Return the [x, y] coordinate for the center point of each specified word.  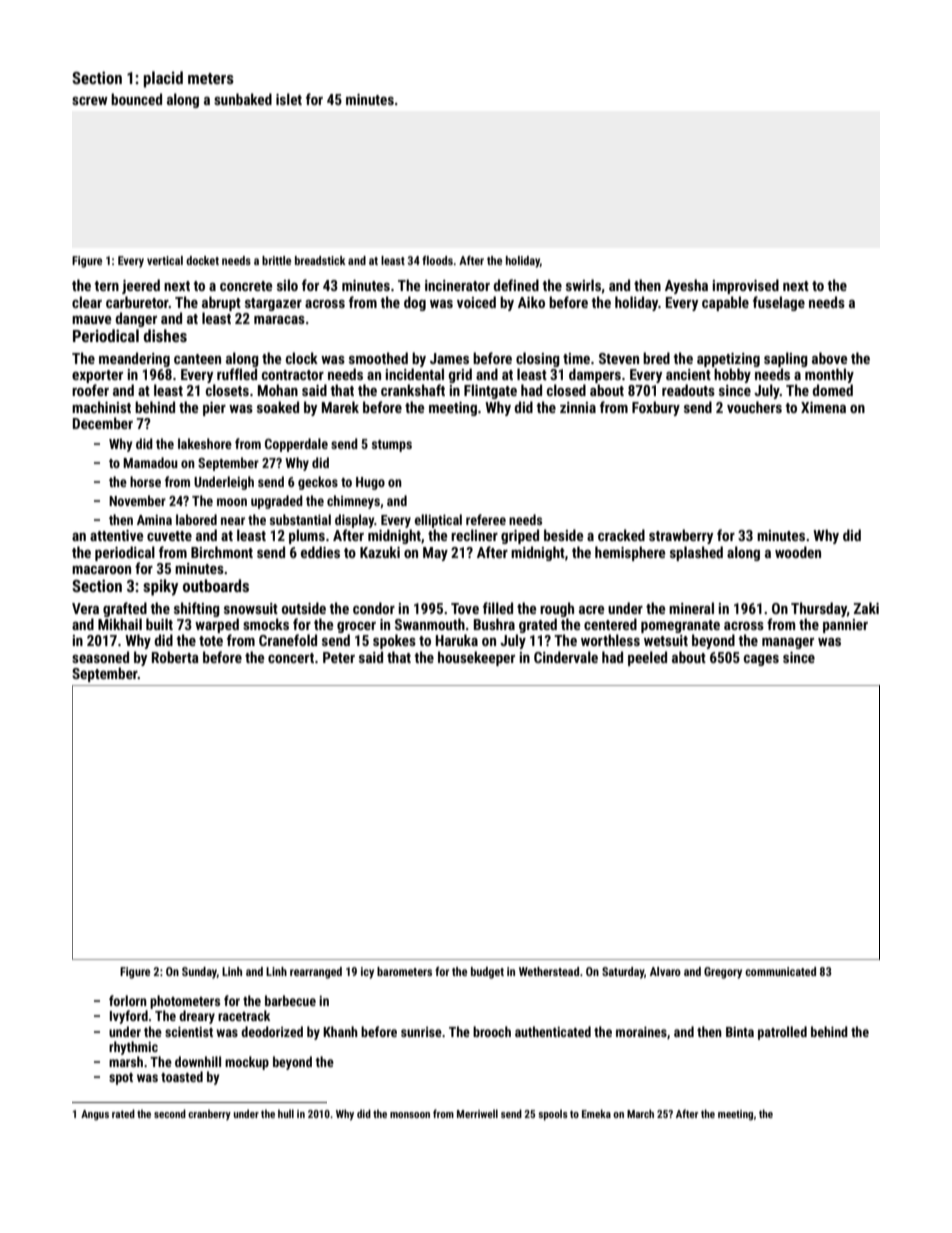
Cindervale [566, 657]
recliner [474, 535]
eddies [320, 552]
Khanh [340, 1031]
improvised [746, 286]
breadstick [320, 260]
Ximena [823, 407]
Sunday [199, 973]
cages [761, 660]
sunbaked [243, 99]
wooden [798, 552]
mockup [247, 1063]
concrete [246, 286]
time [576, 358]
